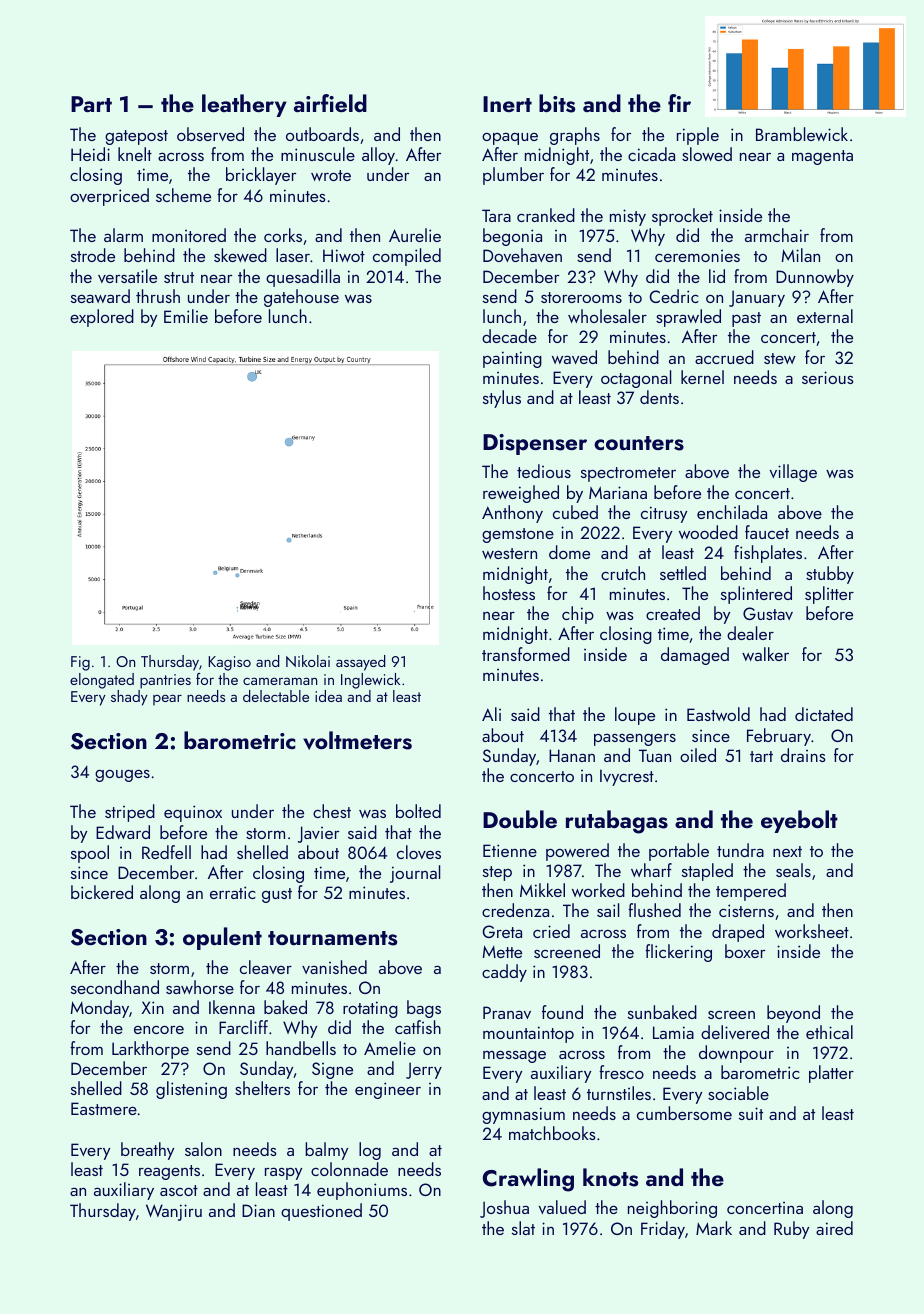  What do you see at coordinates (244, 105) in the document?
I see `leathery` at bounding box center [244, 105].
